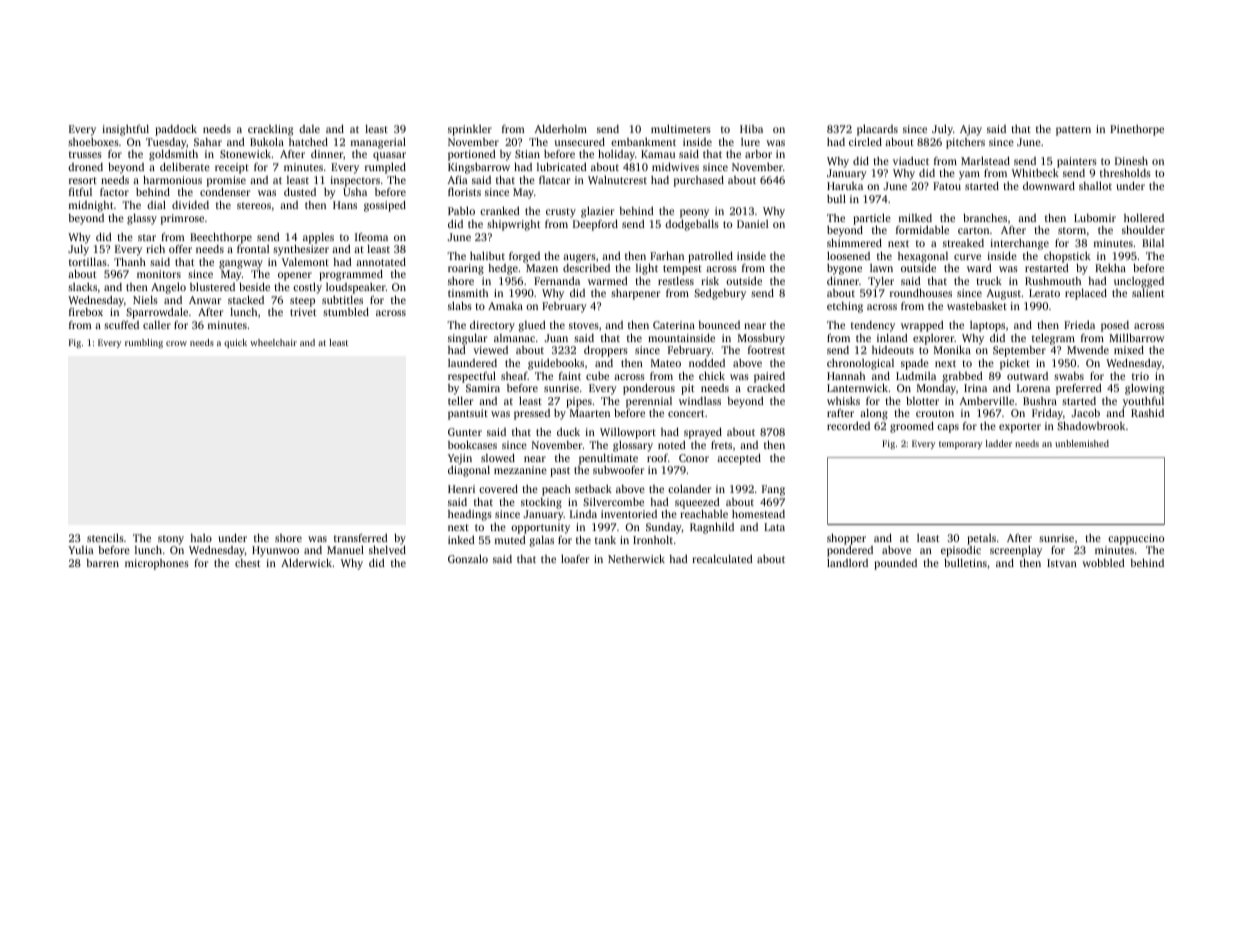  Describe the element at coordinates (636, 558) in the screenshot. I see `Netherwick` at that location.
